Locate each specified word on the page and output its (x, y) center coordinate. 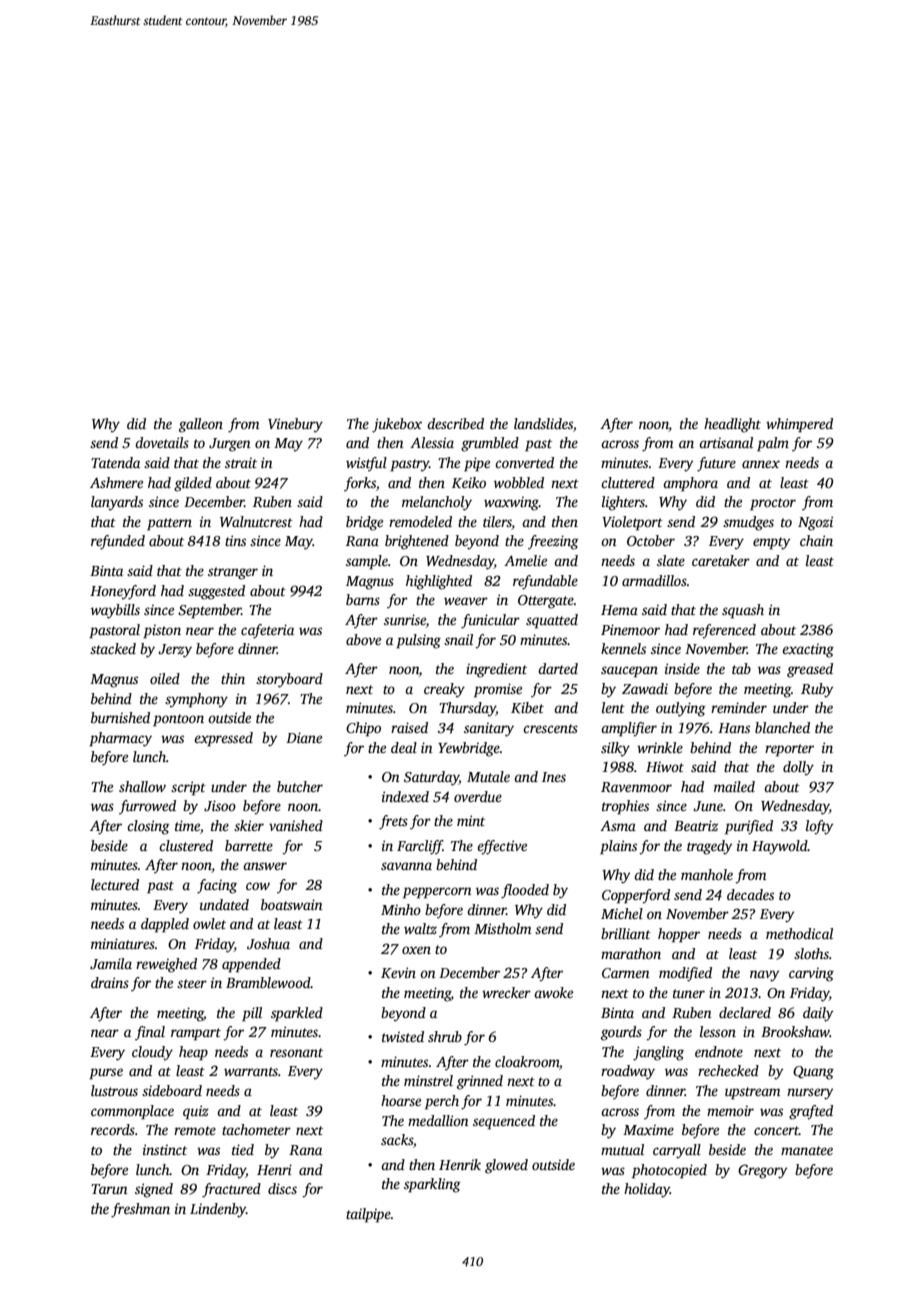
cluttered (628, 482)
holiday (647, 1190)
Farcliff (420, 847)
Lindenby (218, 1210)
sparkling (432, 1185)
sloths (811, 953)
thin (233, 678)
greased (810, 670)
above (363, 639)
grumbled (490, 444)
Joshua (268, 943)
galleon (201, 425)
